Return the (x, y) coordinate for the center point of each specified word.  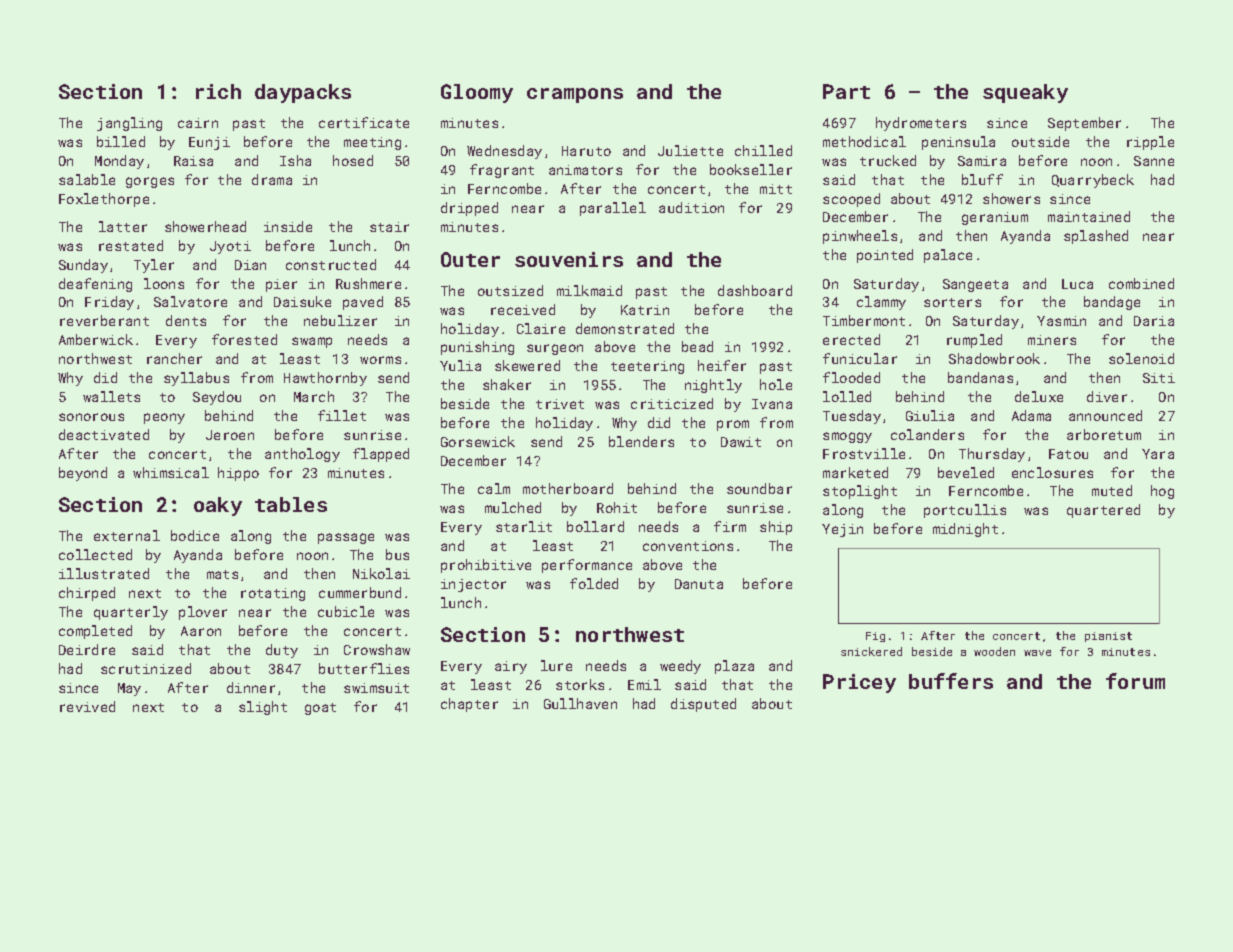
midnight (965, 530)
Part (846, 91)
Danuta (699, 584)
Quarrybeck (1093, 181)
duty (282, 651)
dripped (469, 209)
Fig (875, 637)
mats (222, 574)
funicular (860, 358)
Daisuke (302, 301)
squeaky (1025, 93)
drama (272, 179)
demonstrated (625, 328)
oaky (218, 506)
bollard (595, 526)
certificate (364, 122)
